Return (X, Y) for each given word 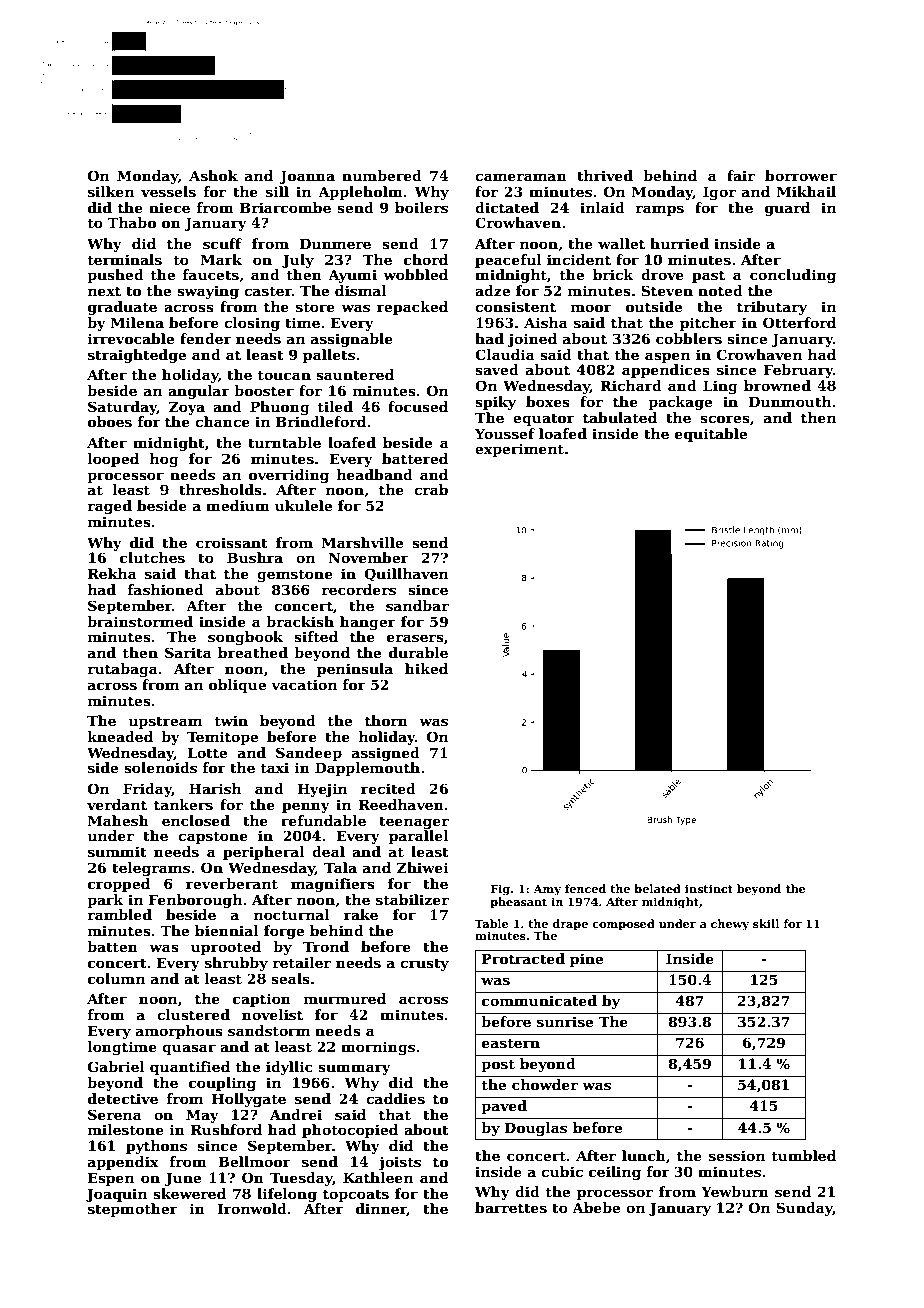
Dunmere (335, 243)
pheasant (518, 903)
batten (112, 946)
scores (725, 419)
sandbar (417, 605)
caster (268, 291)
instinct (709, 888)
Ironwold (252, 1208)
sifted (316, 636)
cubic (562, 1171)
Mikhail (806, 191)
